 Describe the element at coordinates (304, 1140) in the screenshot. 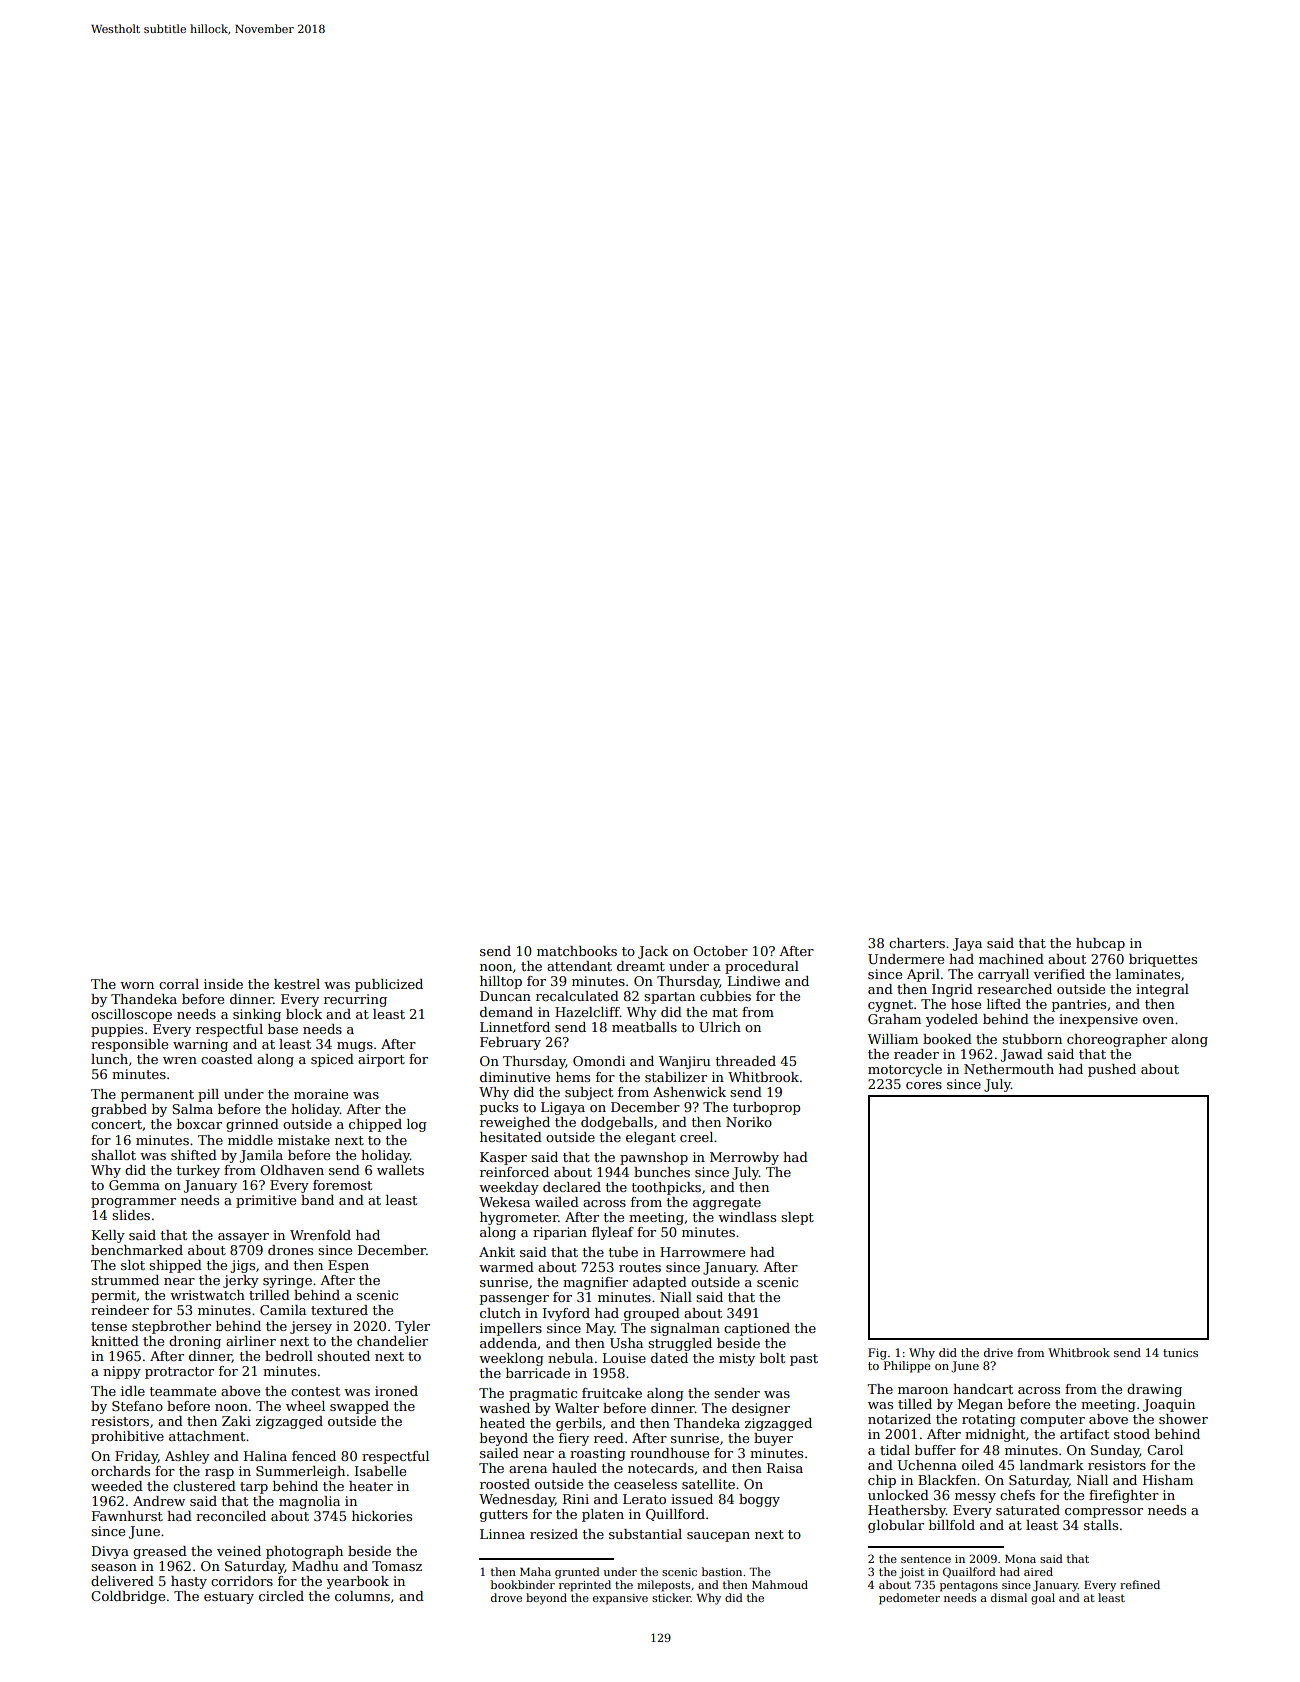

I see `mistake` at that location.
